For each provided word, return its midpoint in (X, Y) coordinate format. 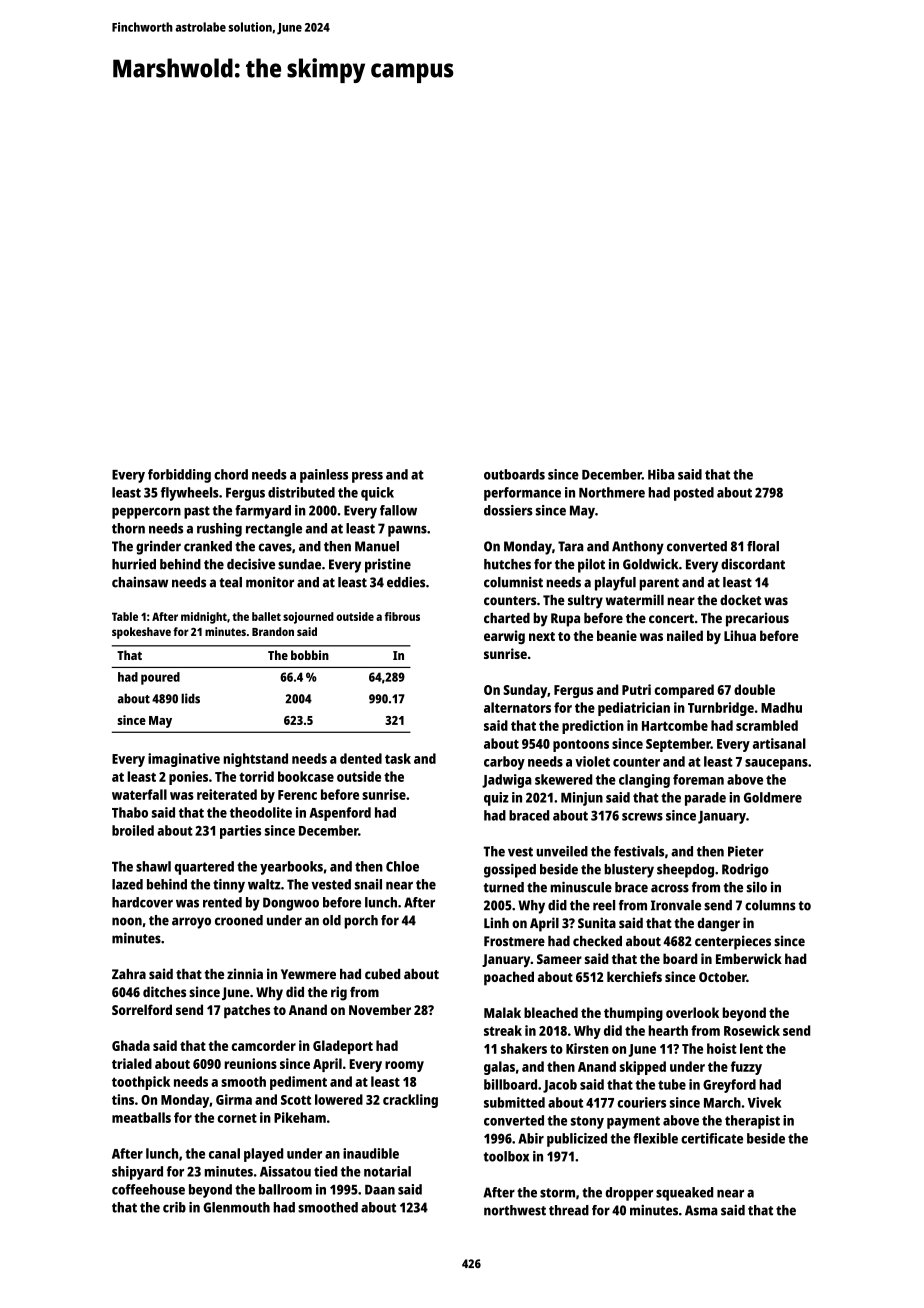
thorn (128, 528)
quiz (496, 799)
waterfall (139, 794)
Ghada (131, 1045)
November (380, 1009)
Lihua (740, 635)
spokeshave (141, 633)
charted (507, 618)
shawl (153, 866)
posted (694, 494)
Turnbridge (721, 709)
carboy (504, 763)
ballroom (285, 1189)
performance (522, 494)
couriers (642, 1102)
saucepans (776, 764)
